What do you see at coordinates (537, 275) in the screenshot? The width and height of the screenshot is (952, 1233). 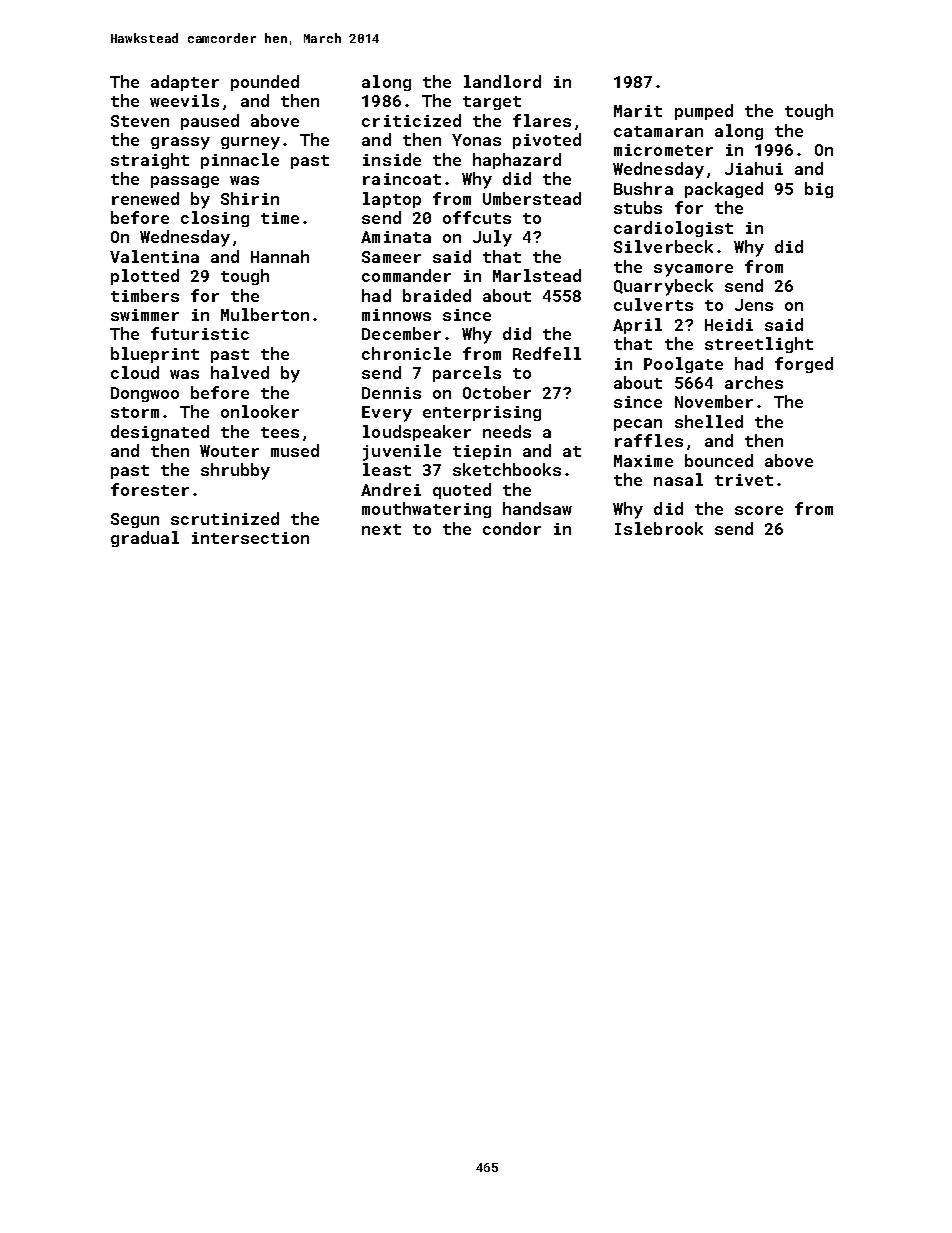 I see `Marlstead` at bounding box center [537, 275].
